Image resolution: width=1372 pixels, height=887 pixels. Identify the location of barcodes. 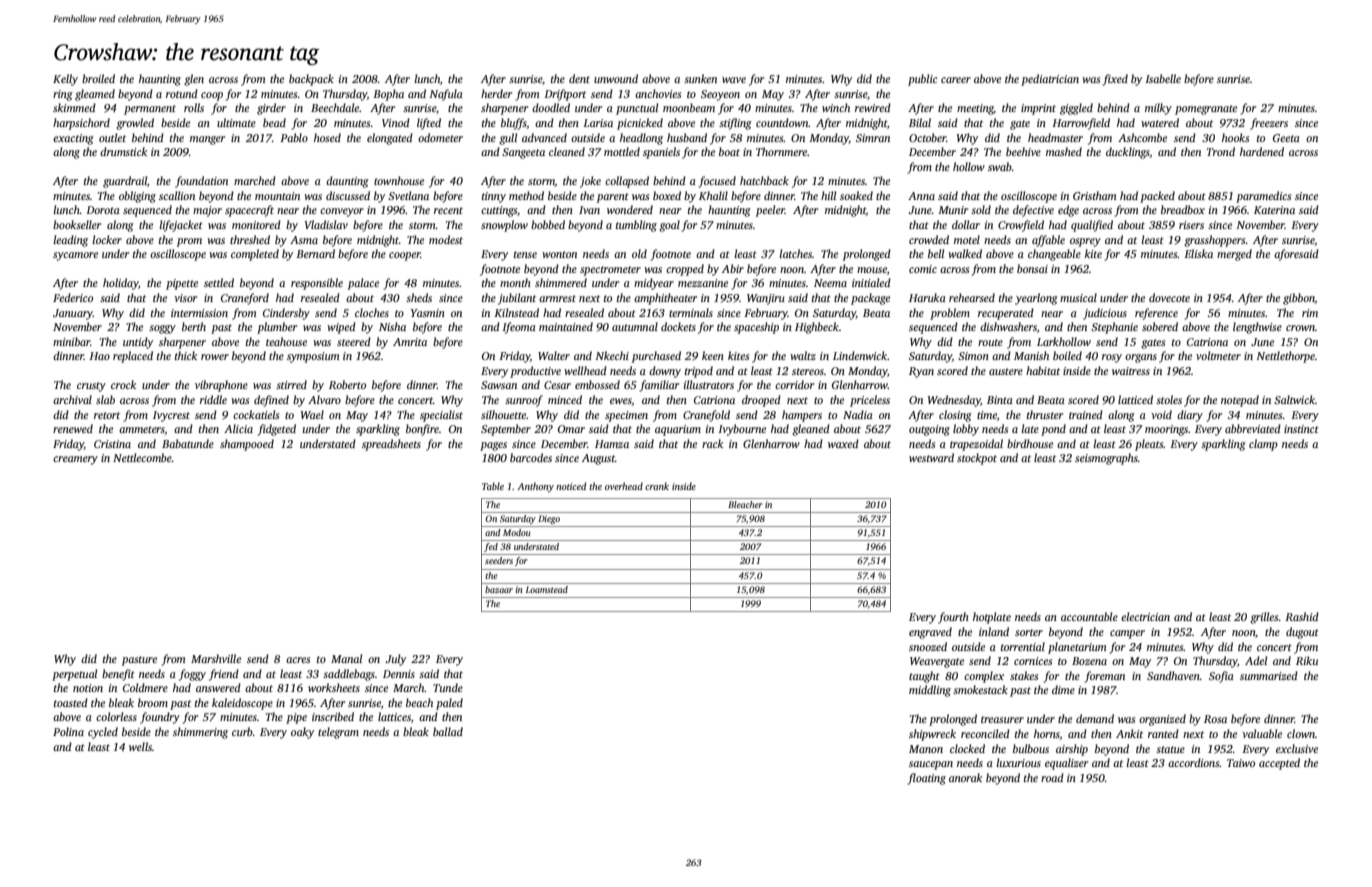
(531, 457).
